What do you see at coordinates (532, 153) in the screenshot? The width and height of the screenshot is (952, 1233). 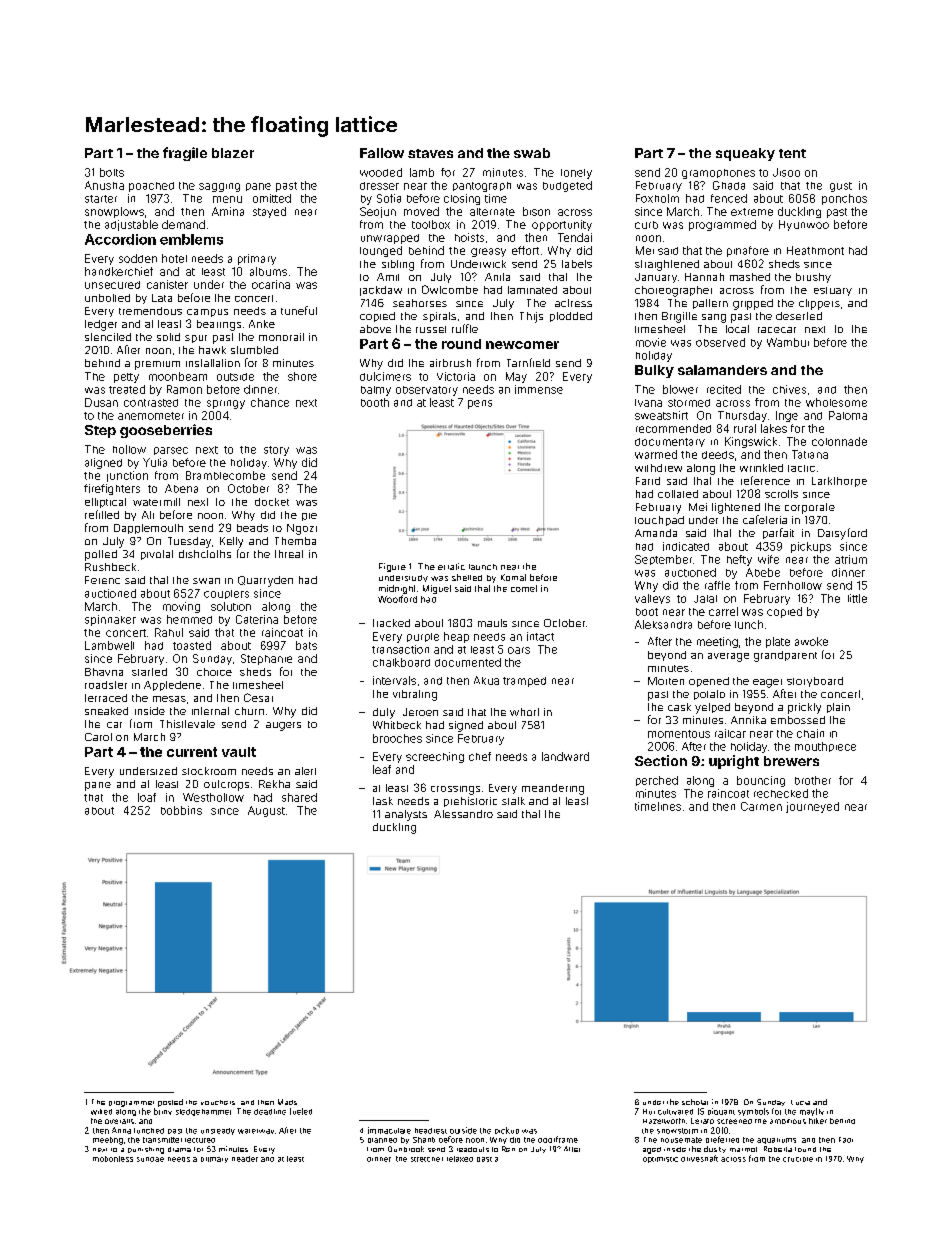 I see `swab` at bounding box center [532, 153].
